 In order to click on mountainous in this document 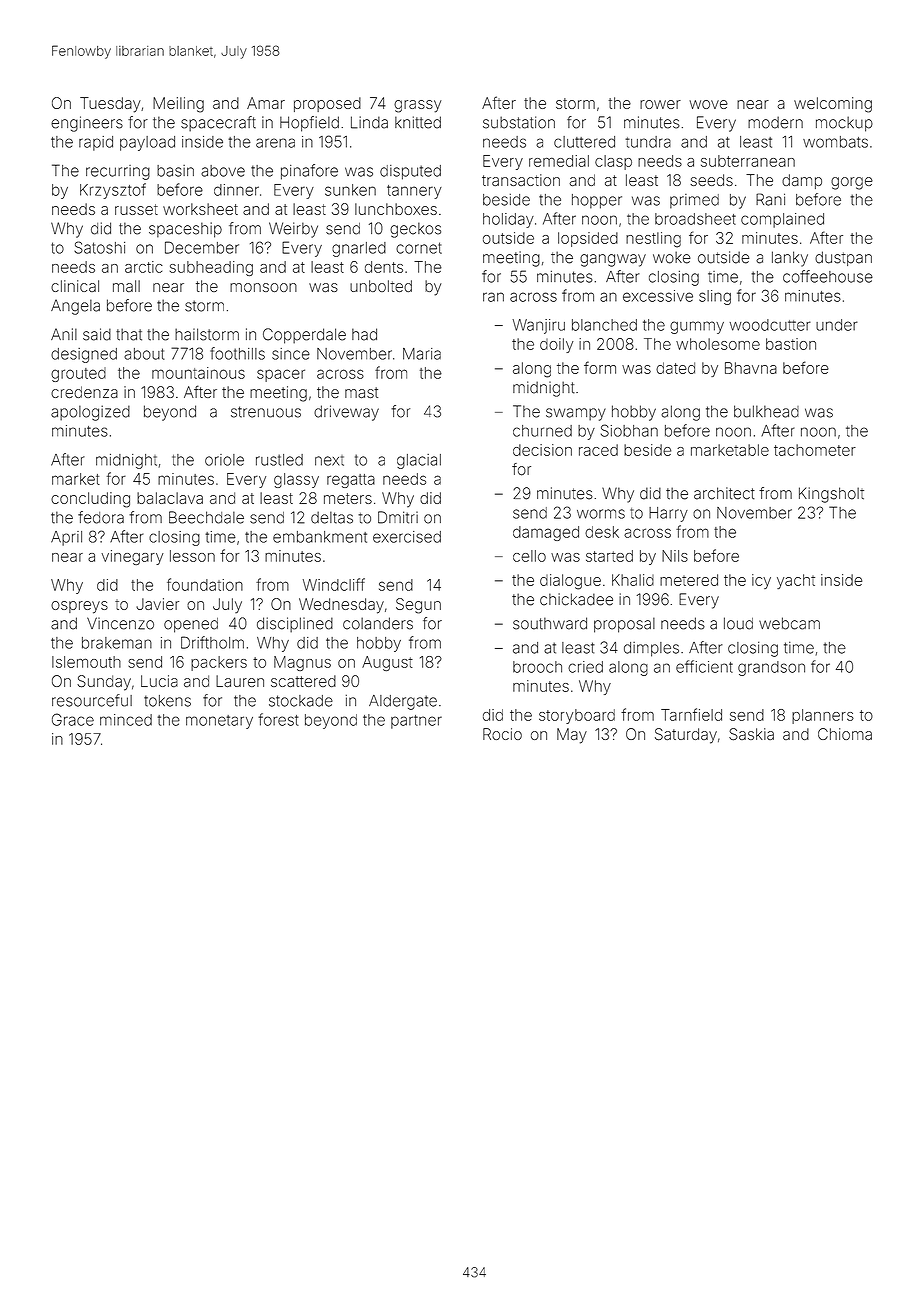, I will do `click(198, 373)`.
